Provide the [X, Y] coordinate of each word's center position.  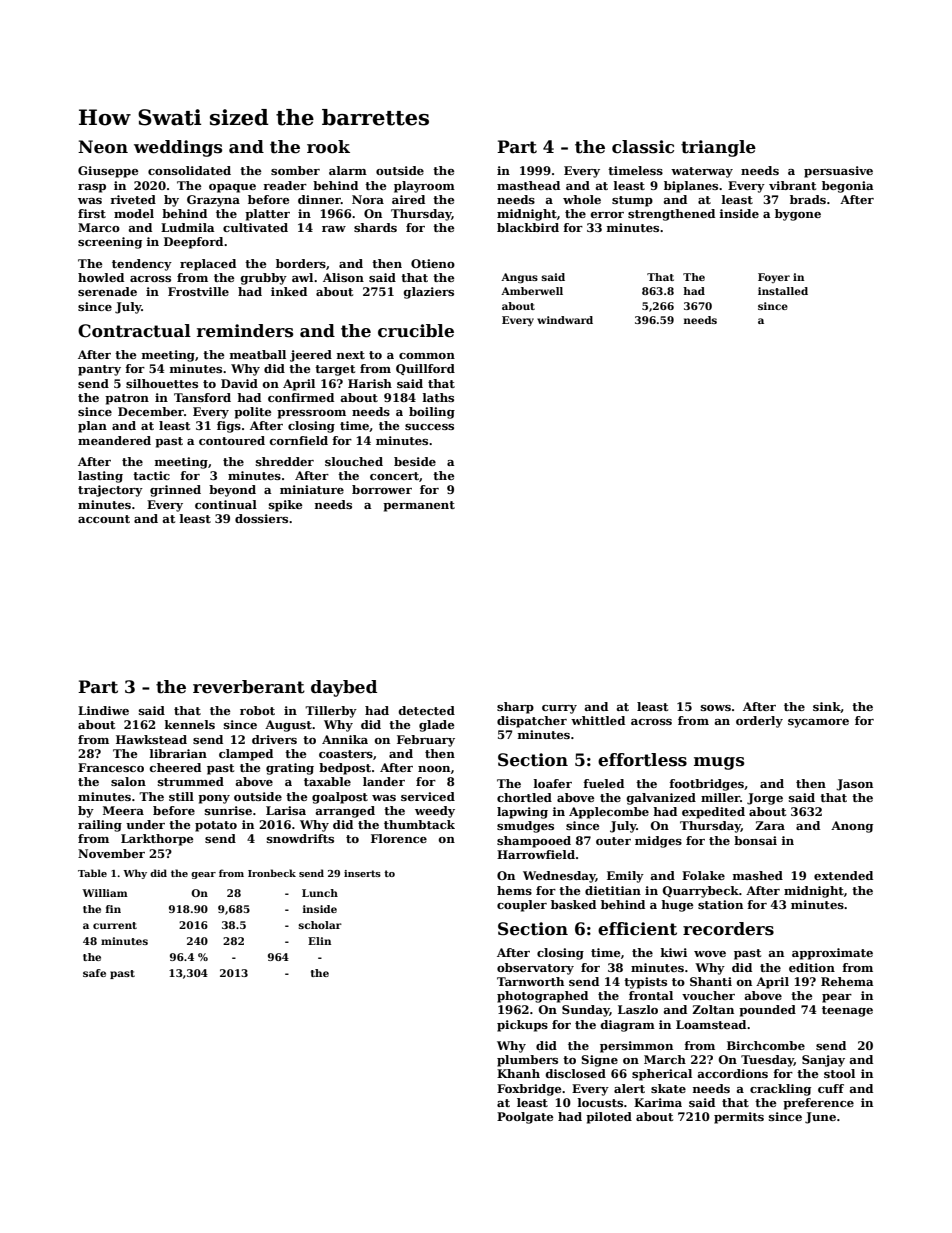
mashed [758, 875]
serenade [107, 291]
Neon [103, 147]
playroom [424, 187]
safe [94, 973]
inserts [362, 873]
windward [565, 320]
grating [290, 769]
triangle [718, 148]
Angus [519, 278]
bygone [798, 215]
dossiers [261, 518]
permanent [419, 506]
